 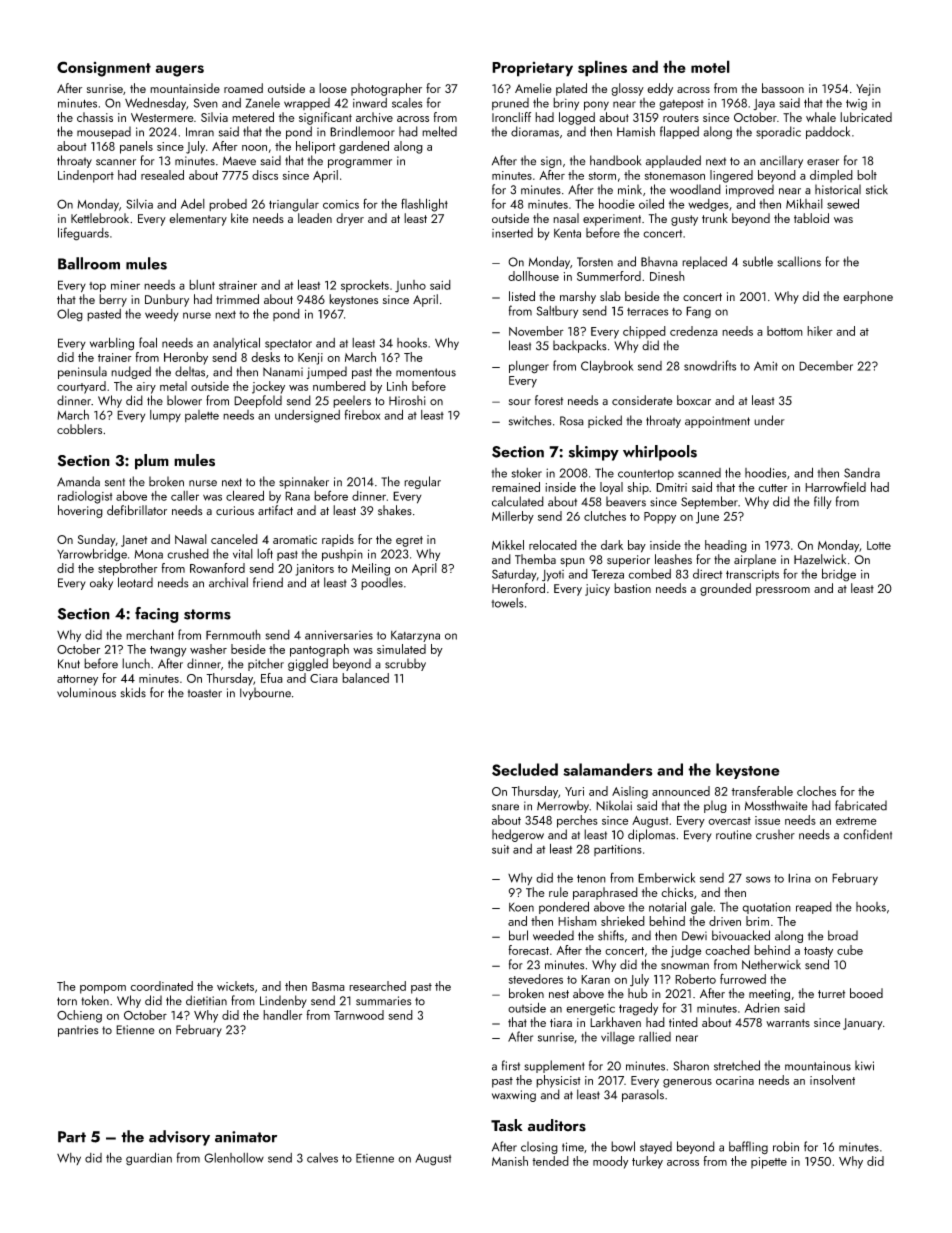 I want to click on peelers, so click(x=352, y=401).
